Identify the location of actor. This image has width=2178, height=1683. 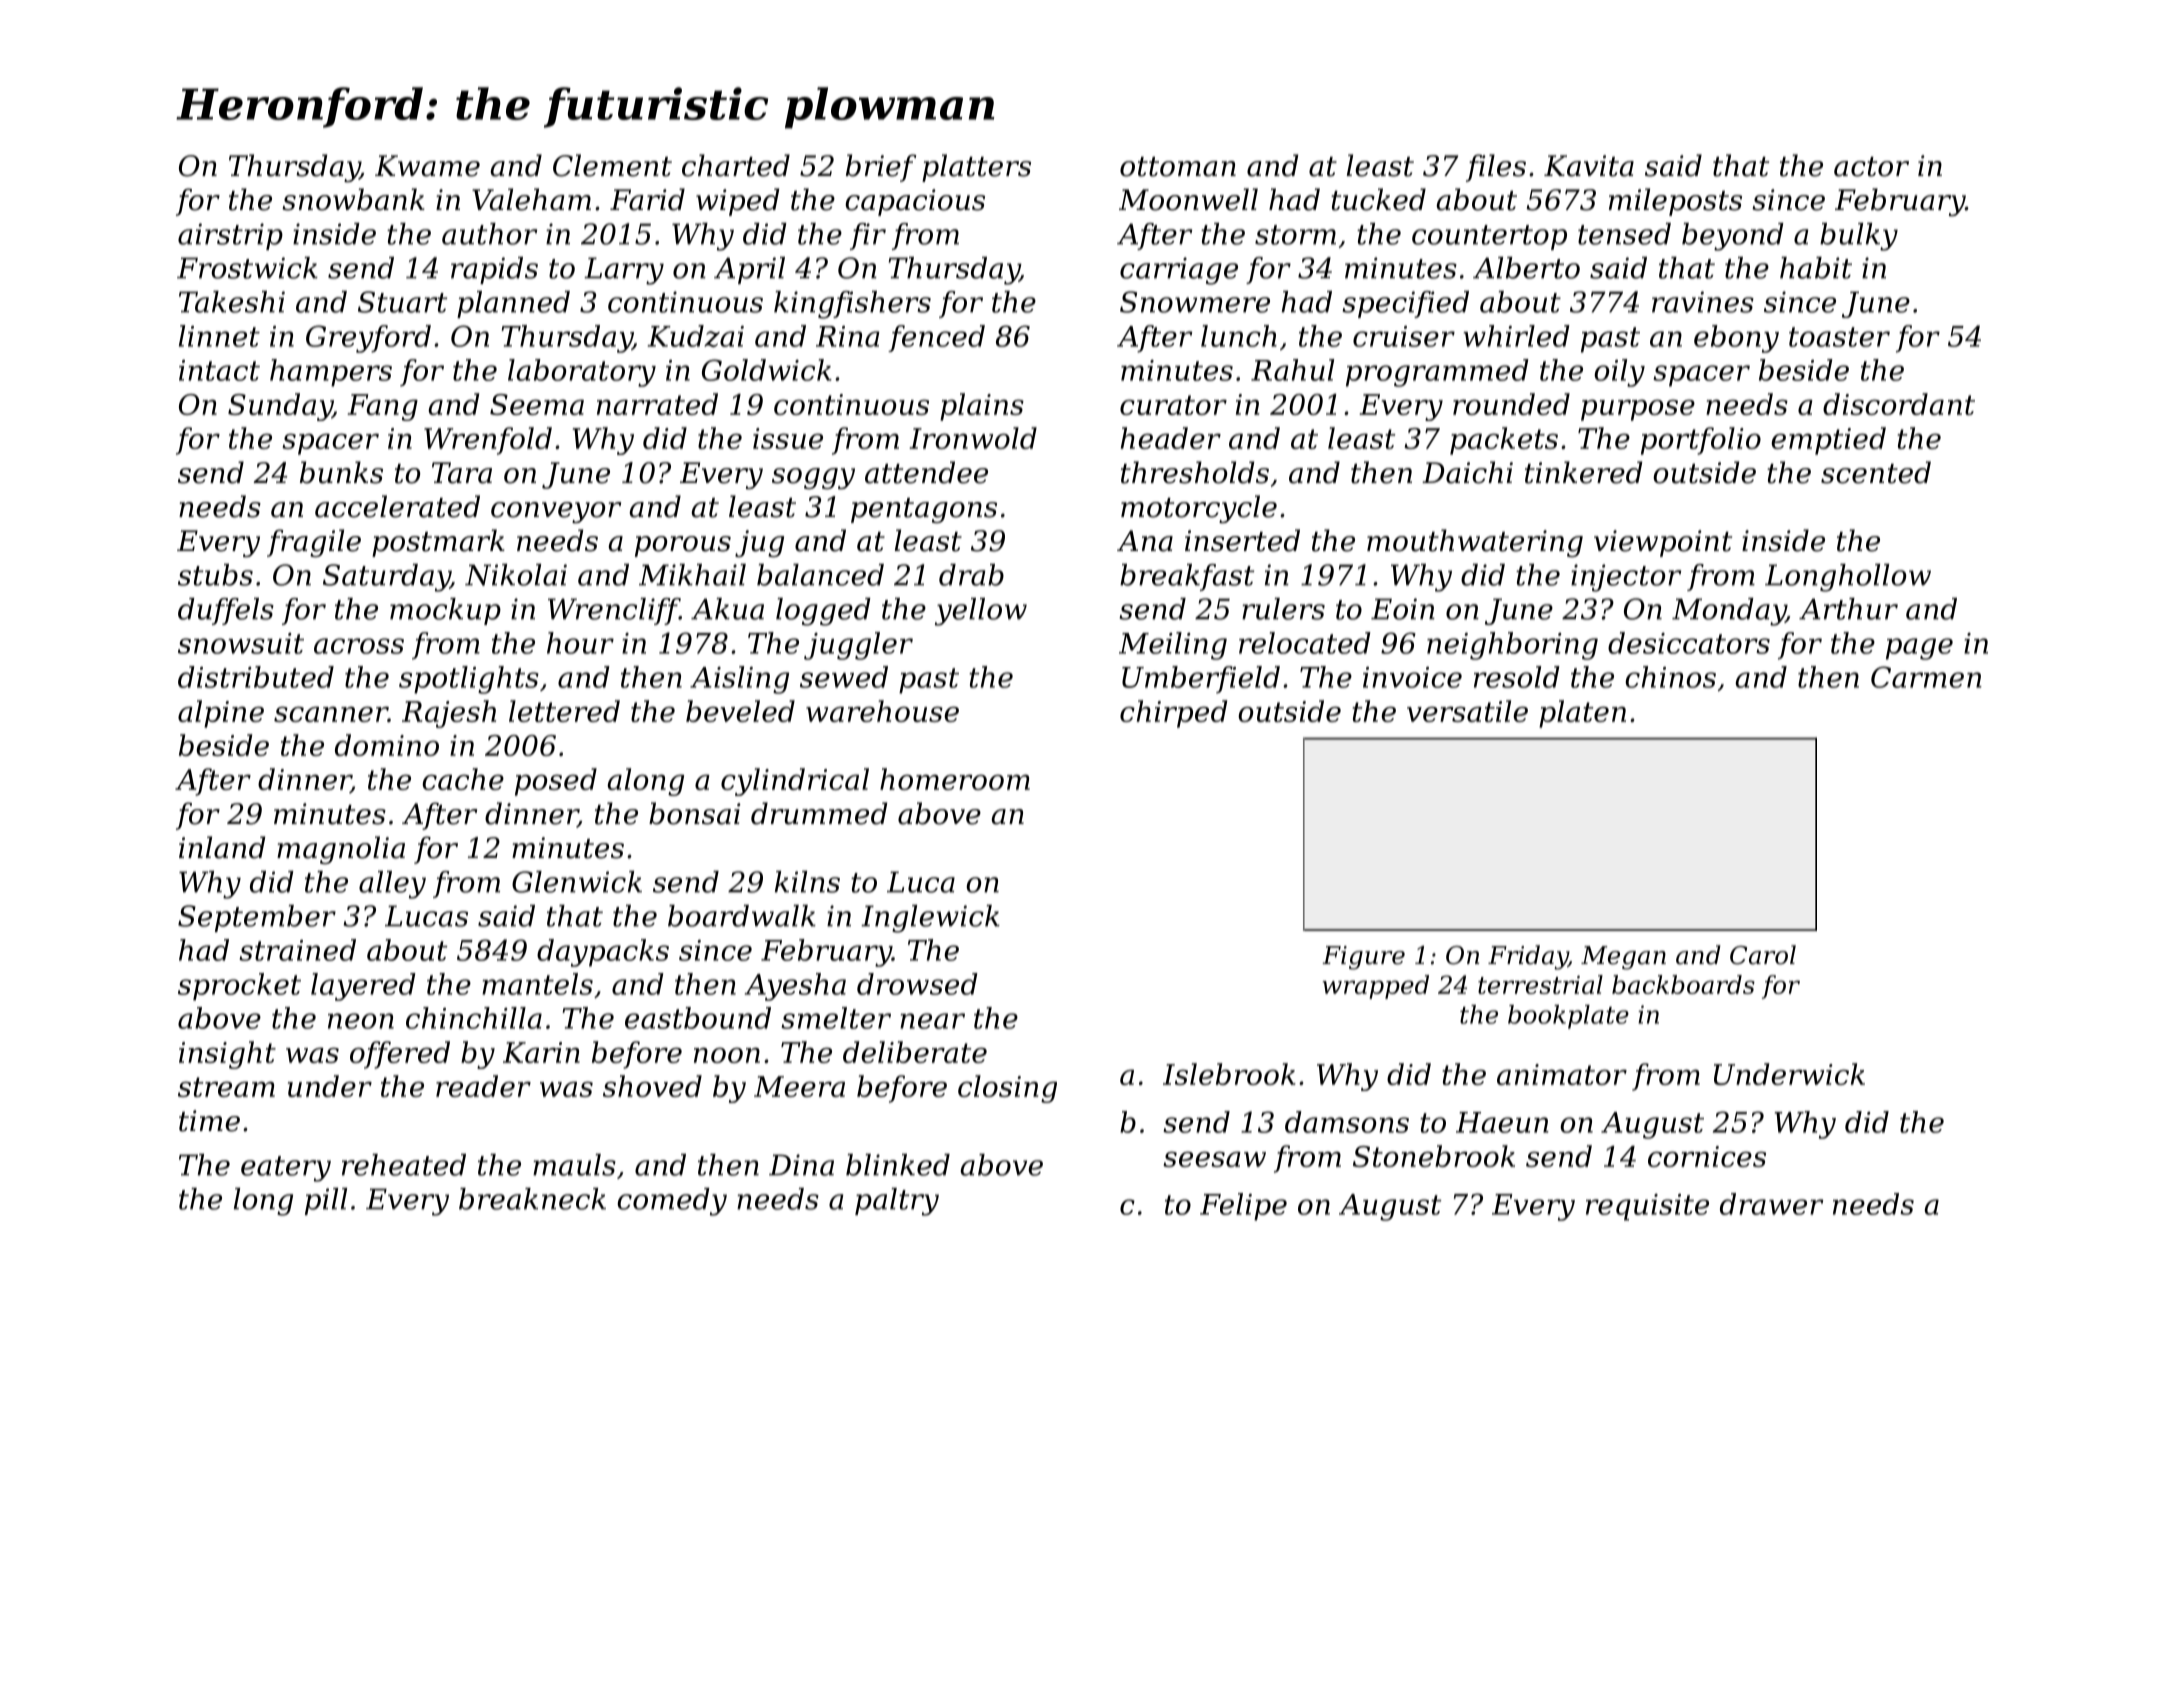
(1871, 167).
